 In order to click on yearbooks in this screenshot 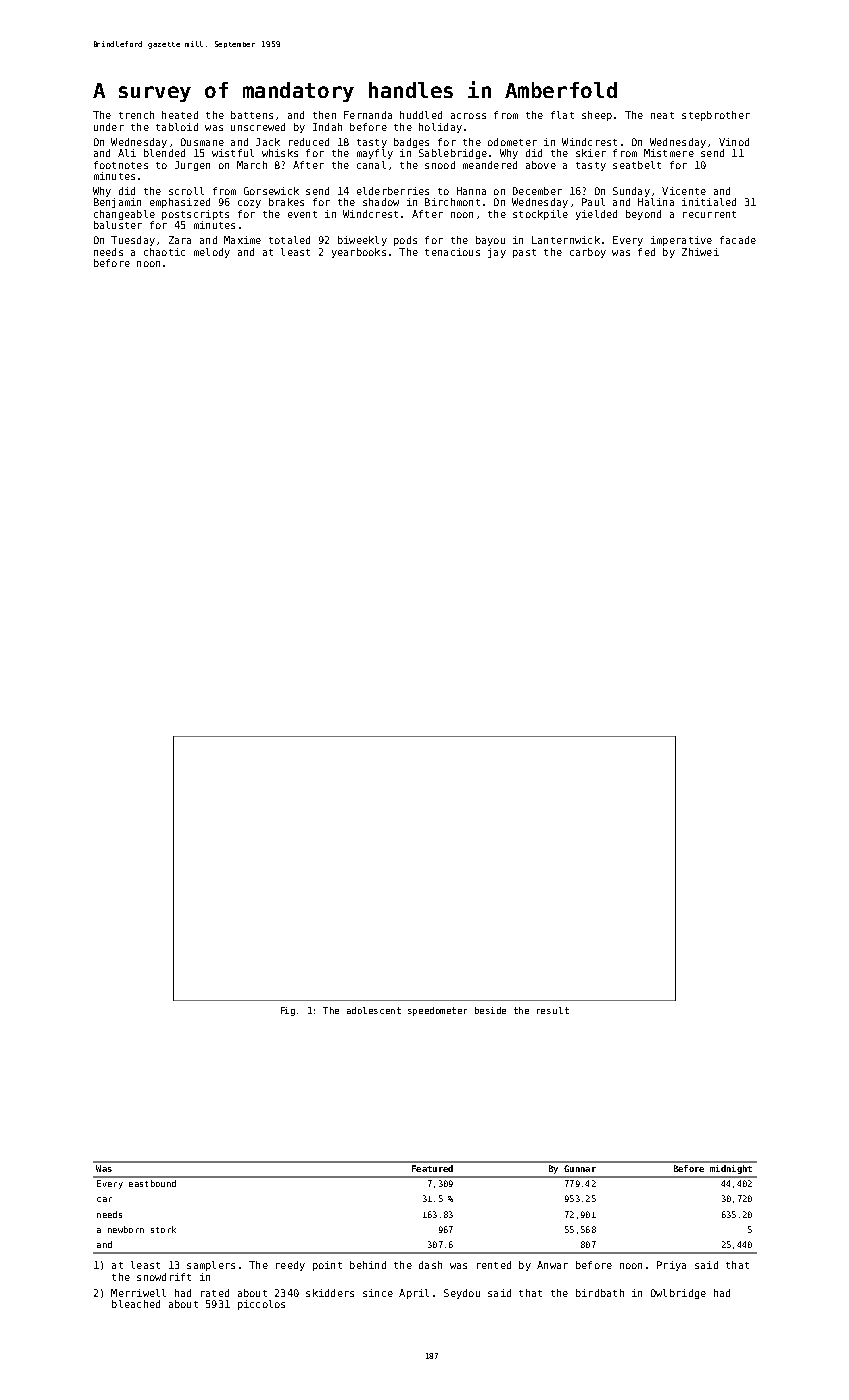, I will do `click(359, 253)`.
